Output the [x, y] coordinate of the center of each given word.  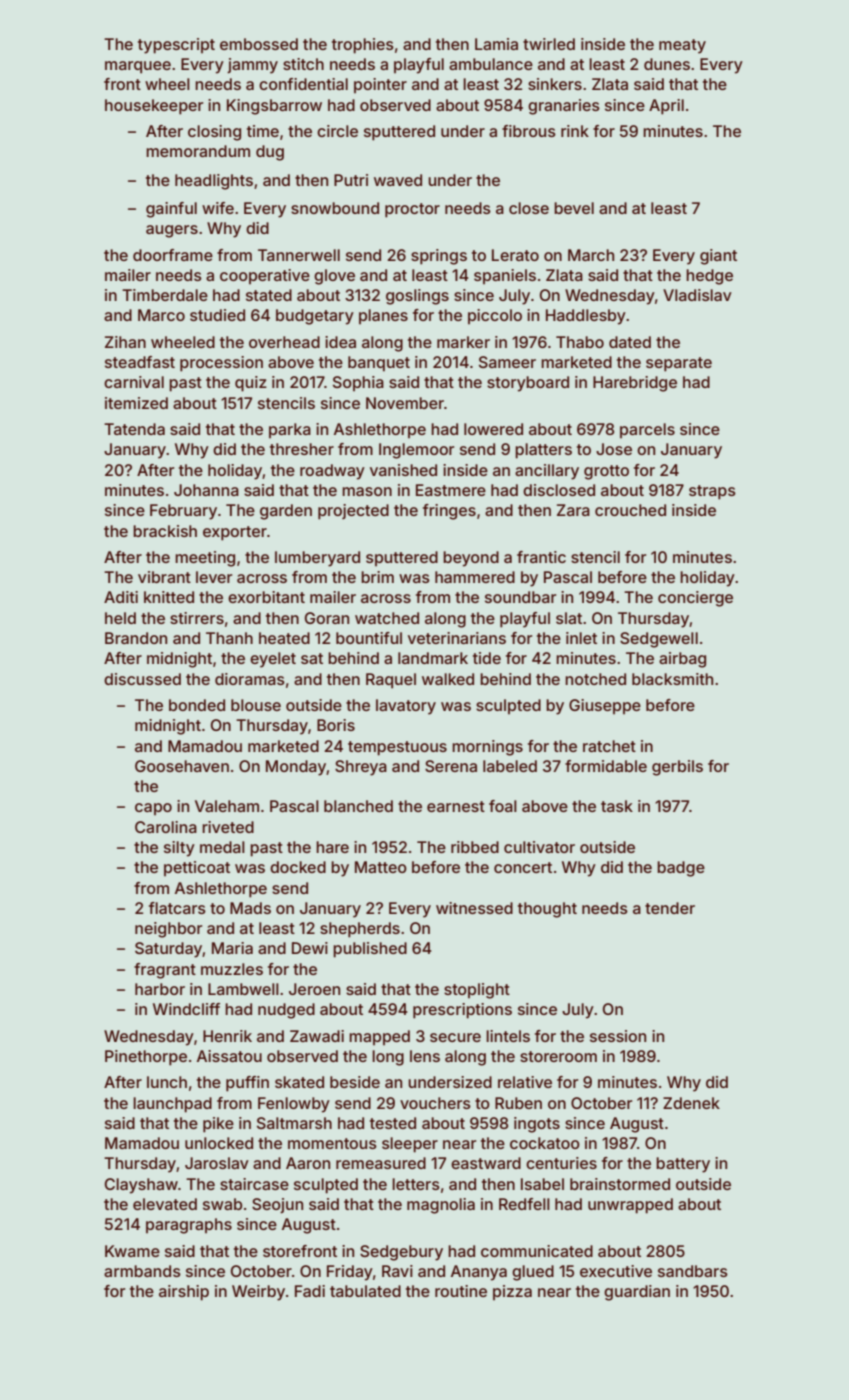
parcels [647, 430]
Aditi [121, 597]
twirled [549, 44]
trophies [363, 46]
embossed [259, 44]
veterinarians [457, 638]
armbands [142, 1271]
